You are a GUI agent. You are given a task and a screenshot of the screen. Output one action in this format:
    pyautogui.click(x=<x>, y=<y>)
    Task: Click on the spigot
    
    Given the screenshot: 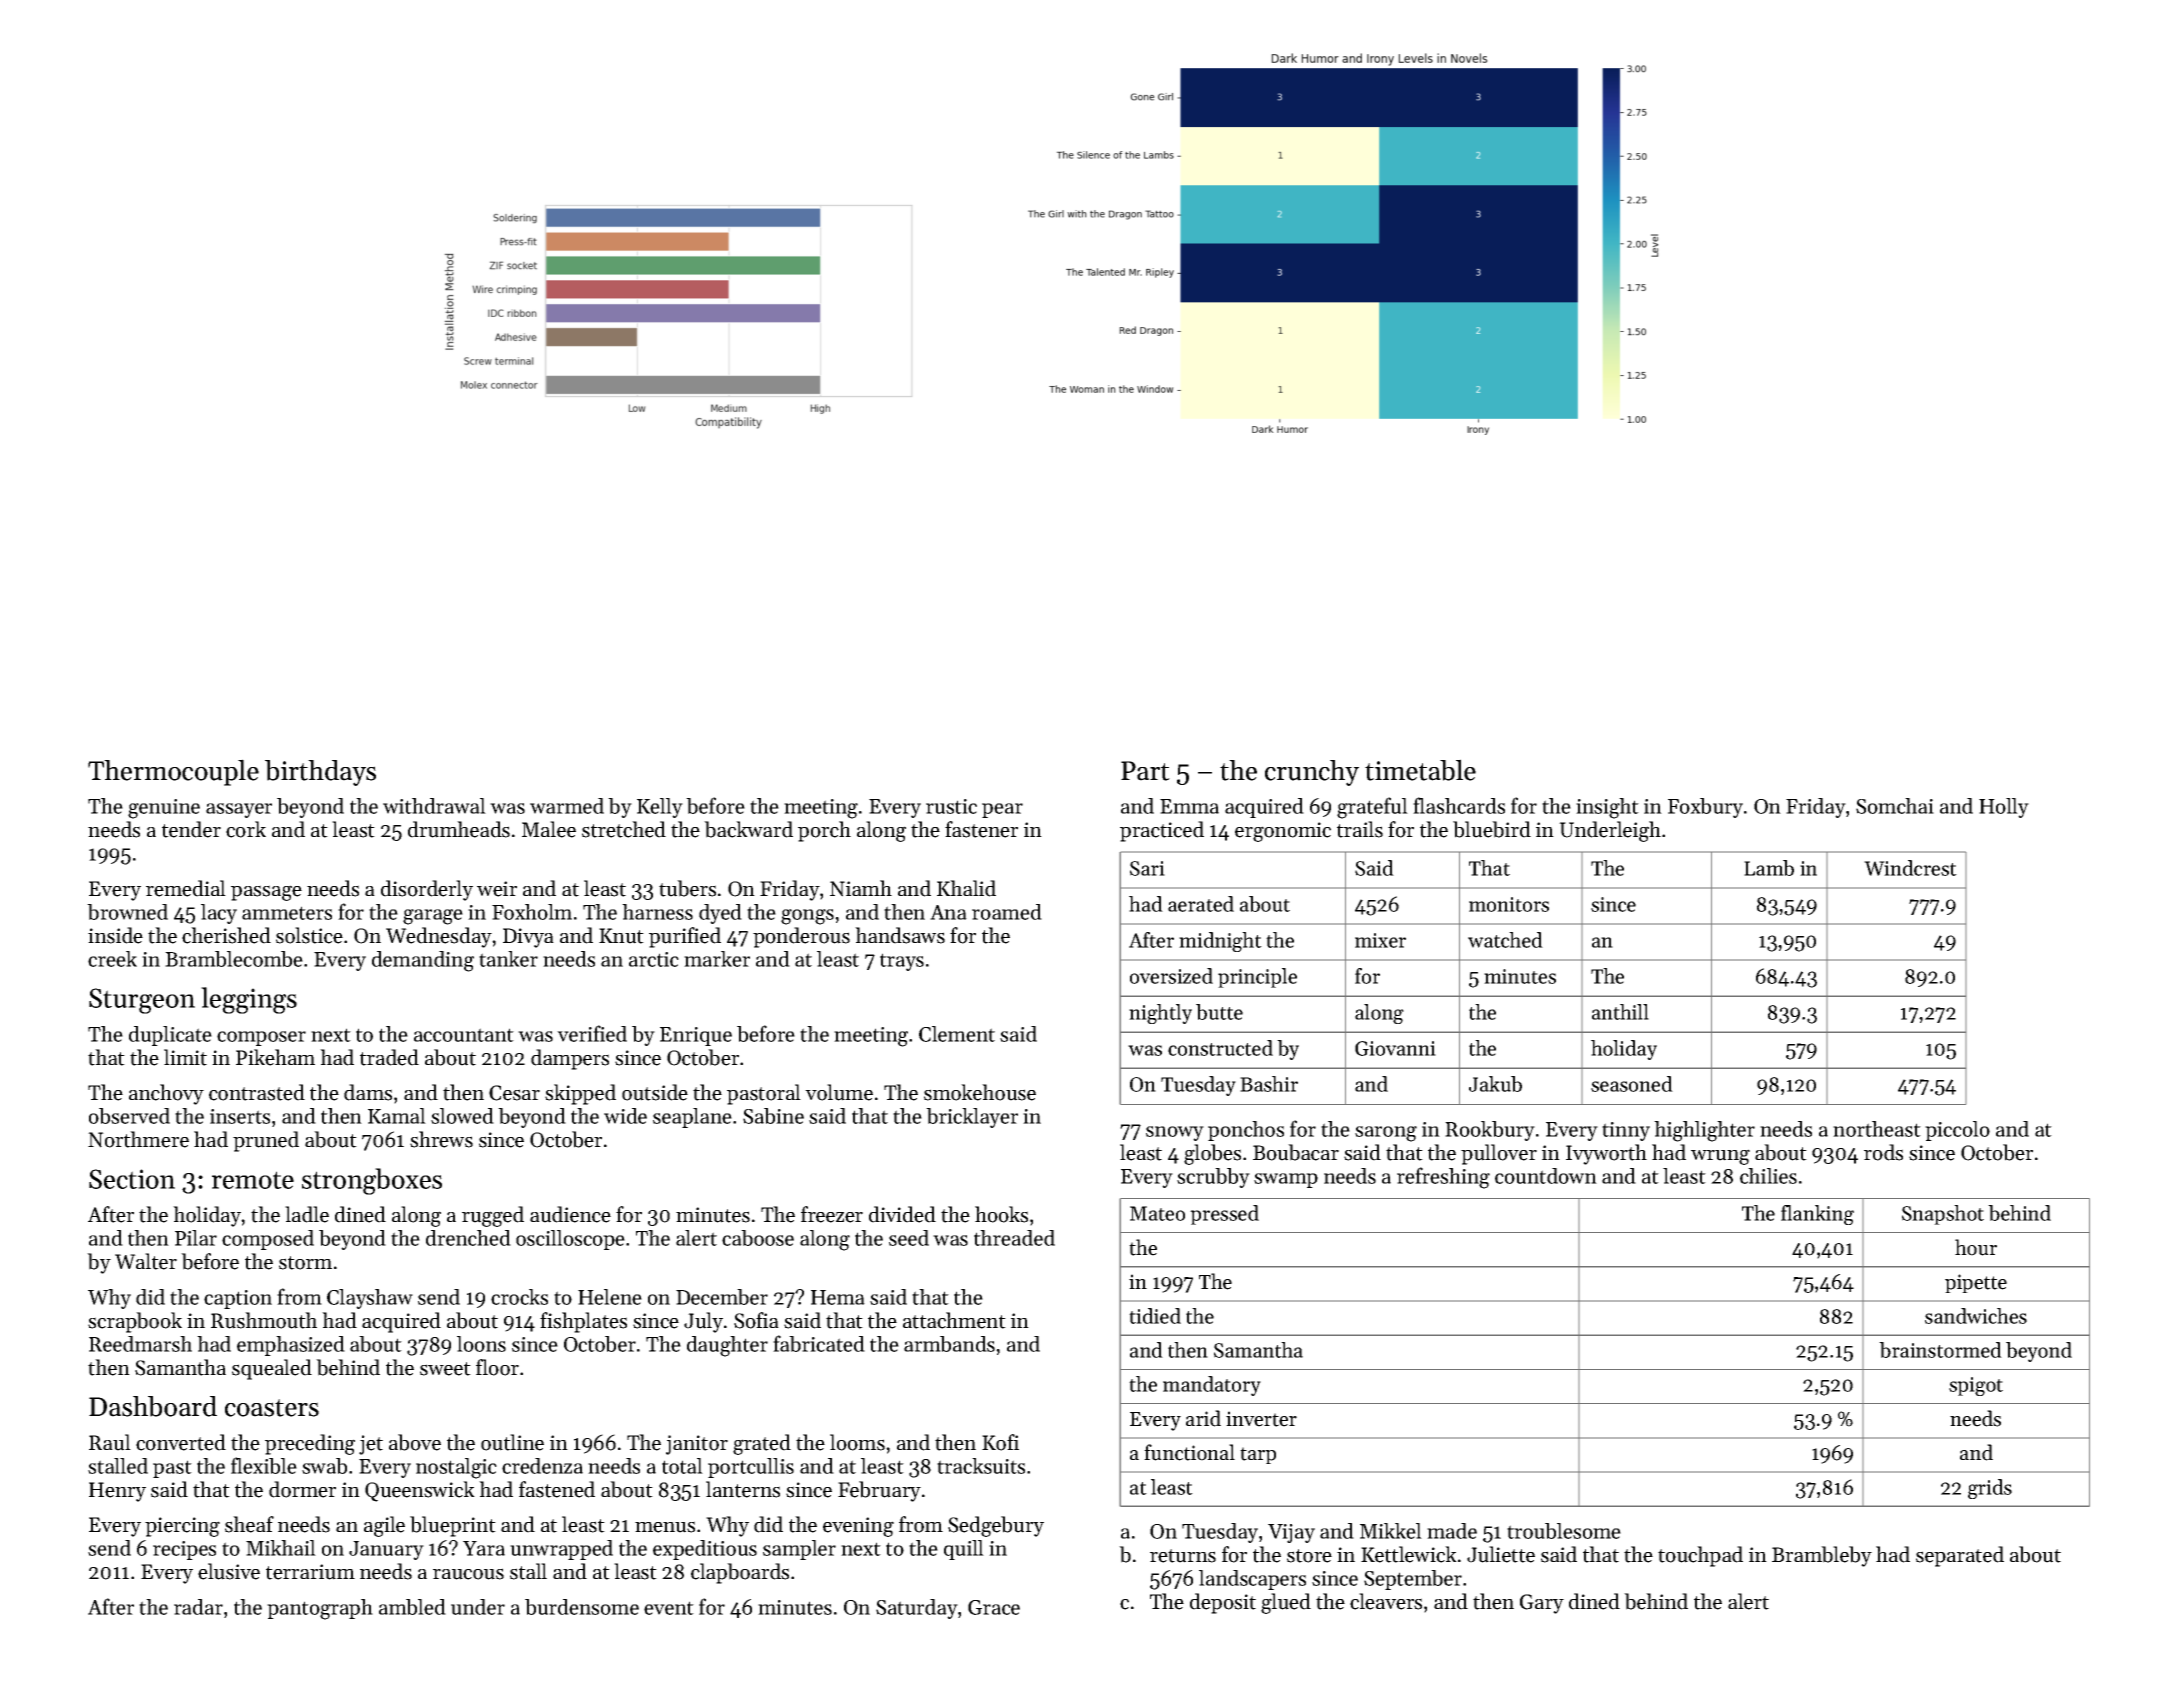 What is the action you would take?
    pyautogui.click(x=1976, y=1386)
